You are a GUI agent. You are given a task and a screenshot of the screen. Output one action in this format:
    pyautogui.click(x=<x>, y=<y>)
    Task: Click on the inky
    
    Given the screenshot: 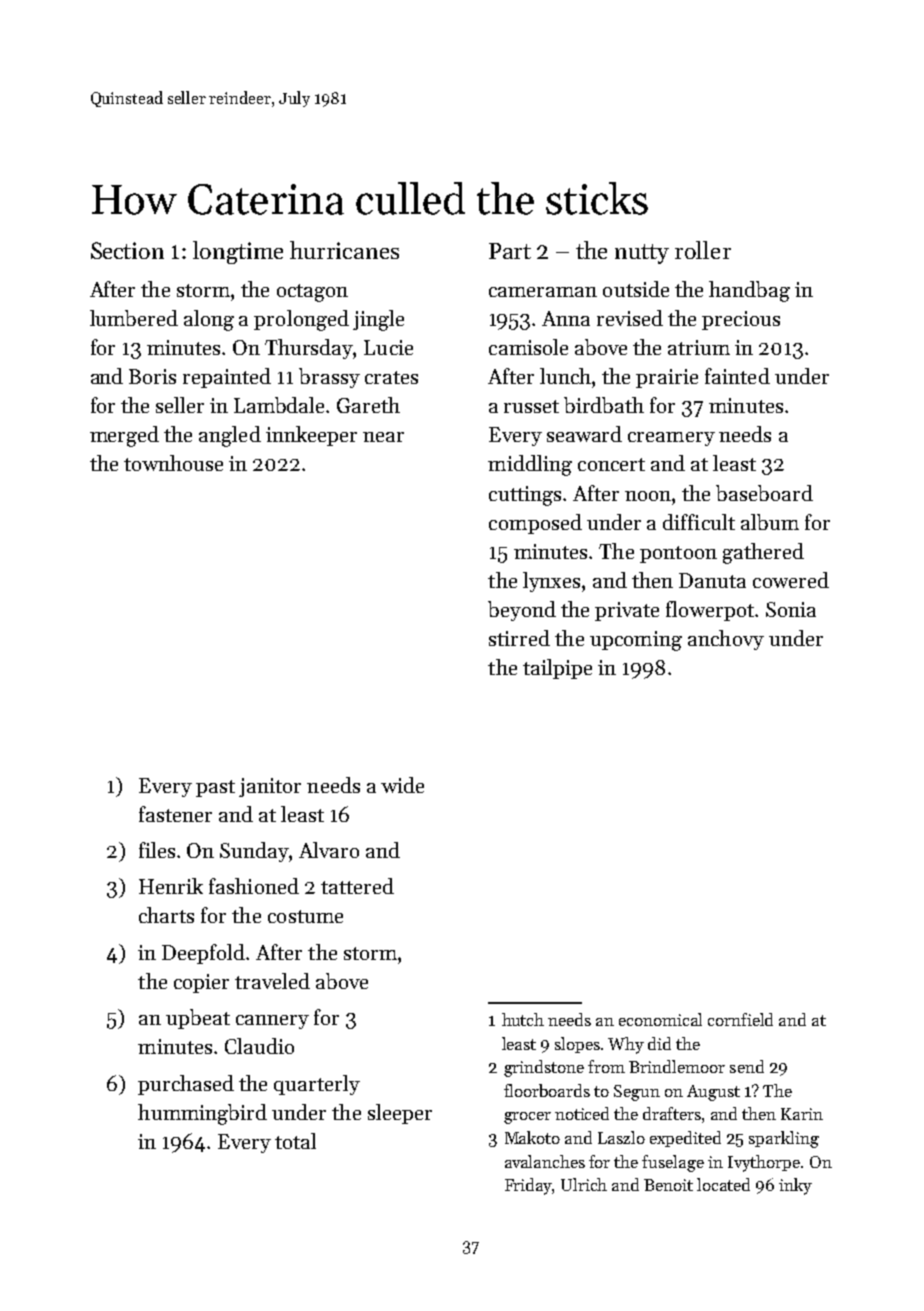 What is the action you would take?
    pyautogui.click(x=795, y=1186)
